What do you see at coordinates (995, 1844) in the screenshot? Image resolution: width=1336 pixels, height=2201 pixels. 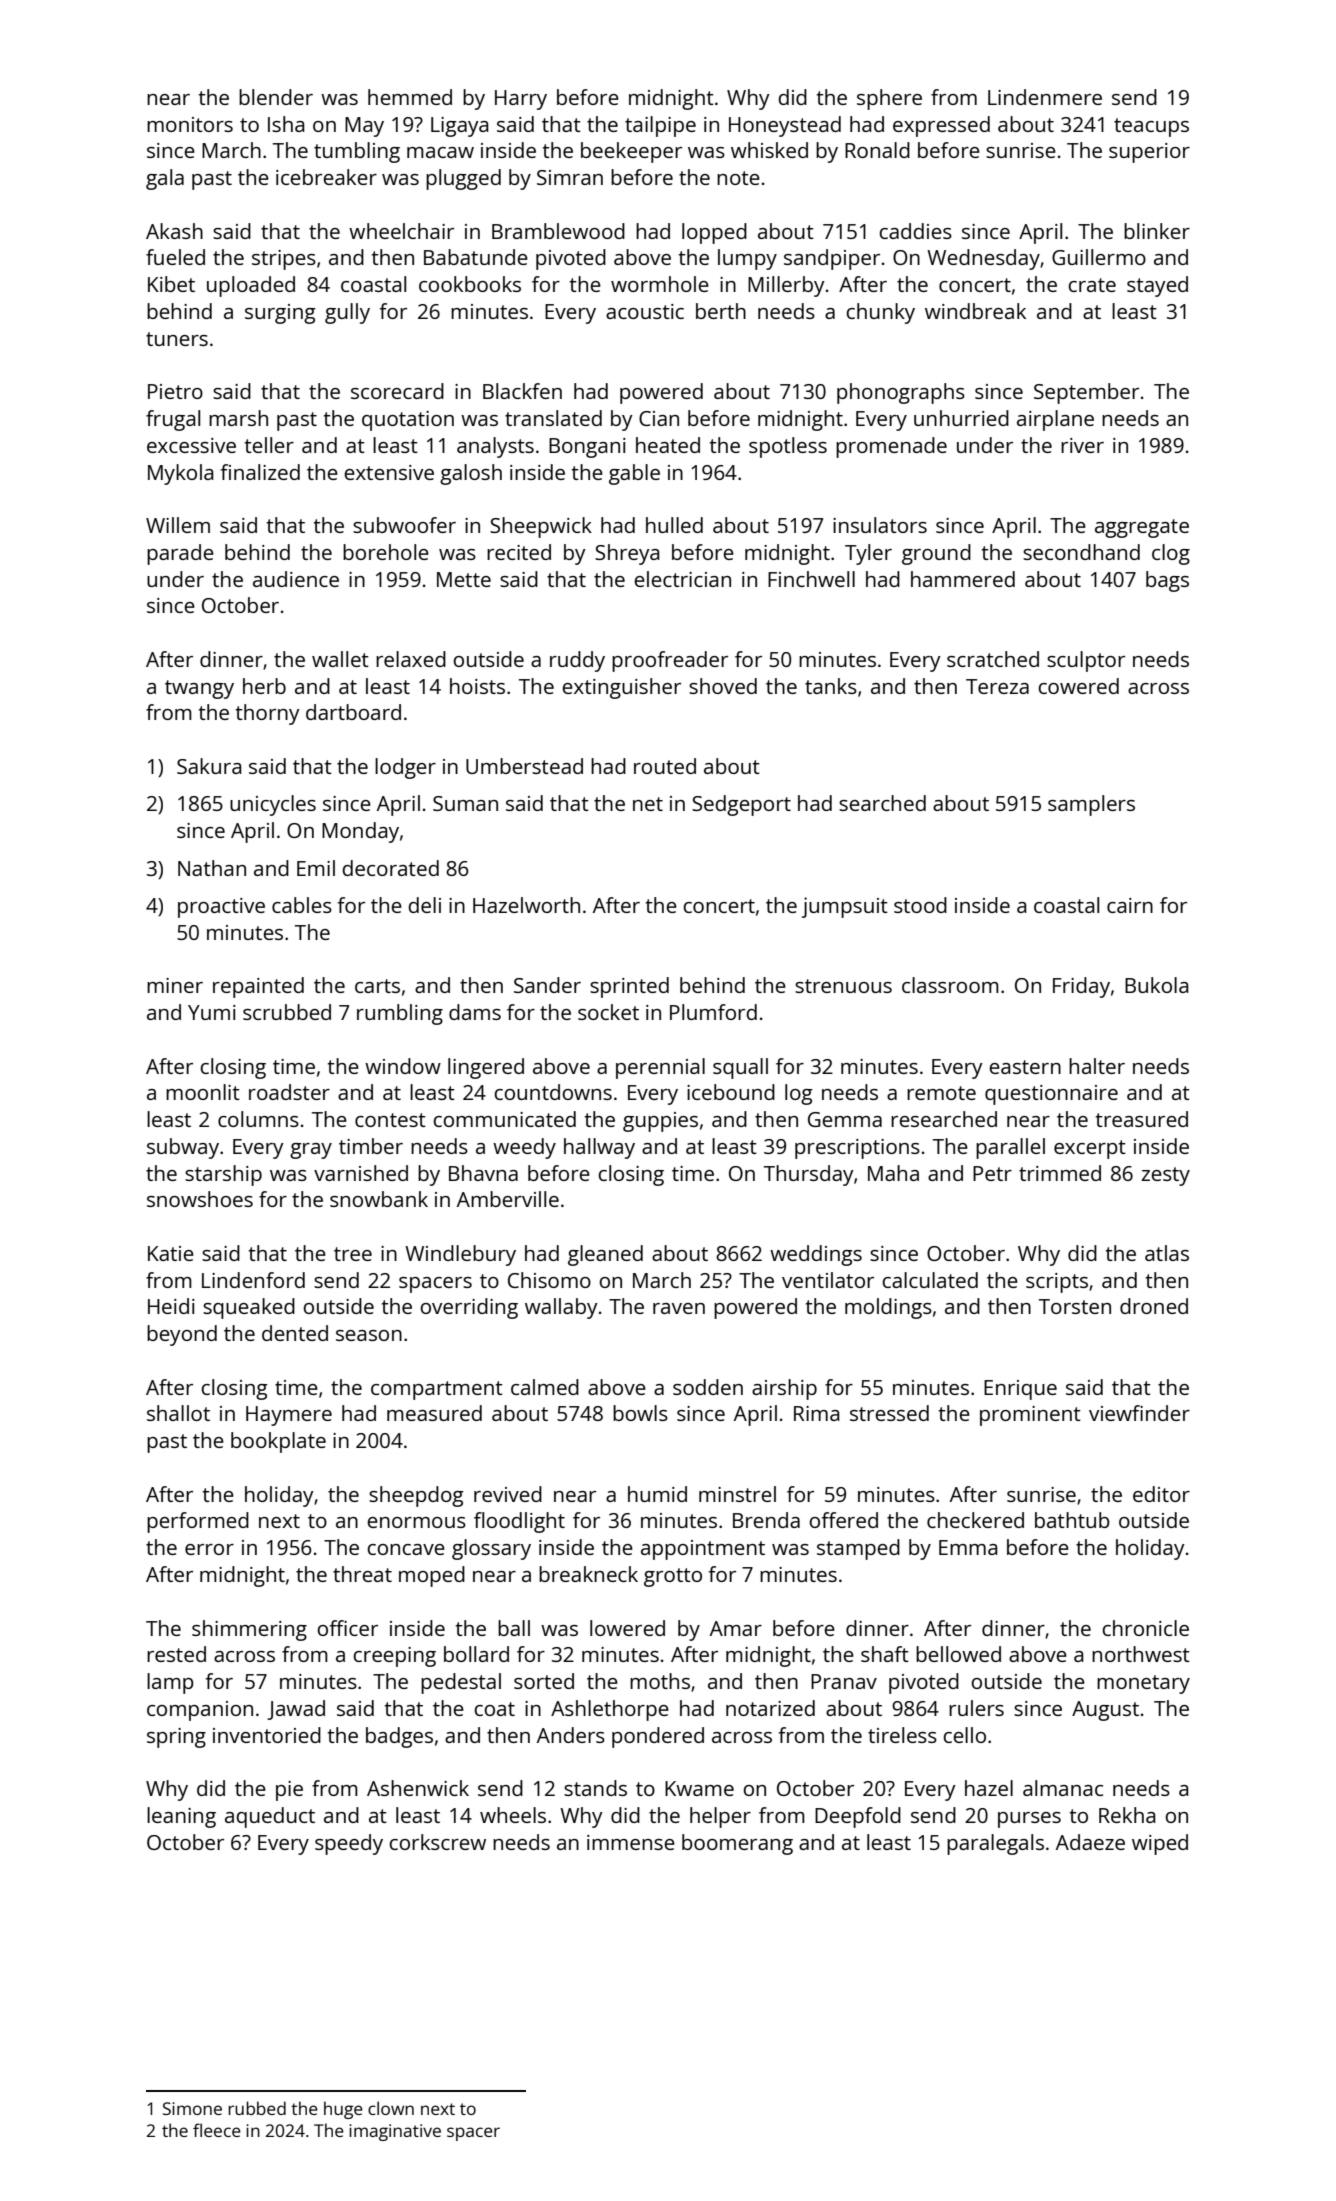 I see `paralegals` at bounding box center [995, 1844].
